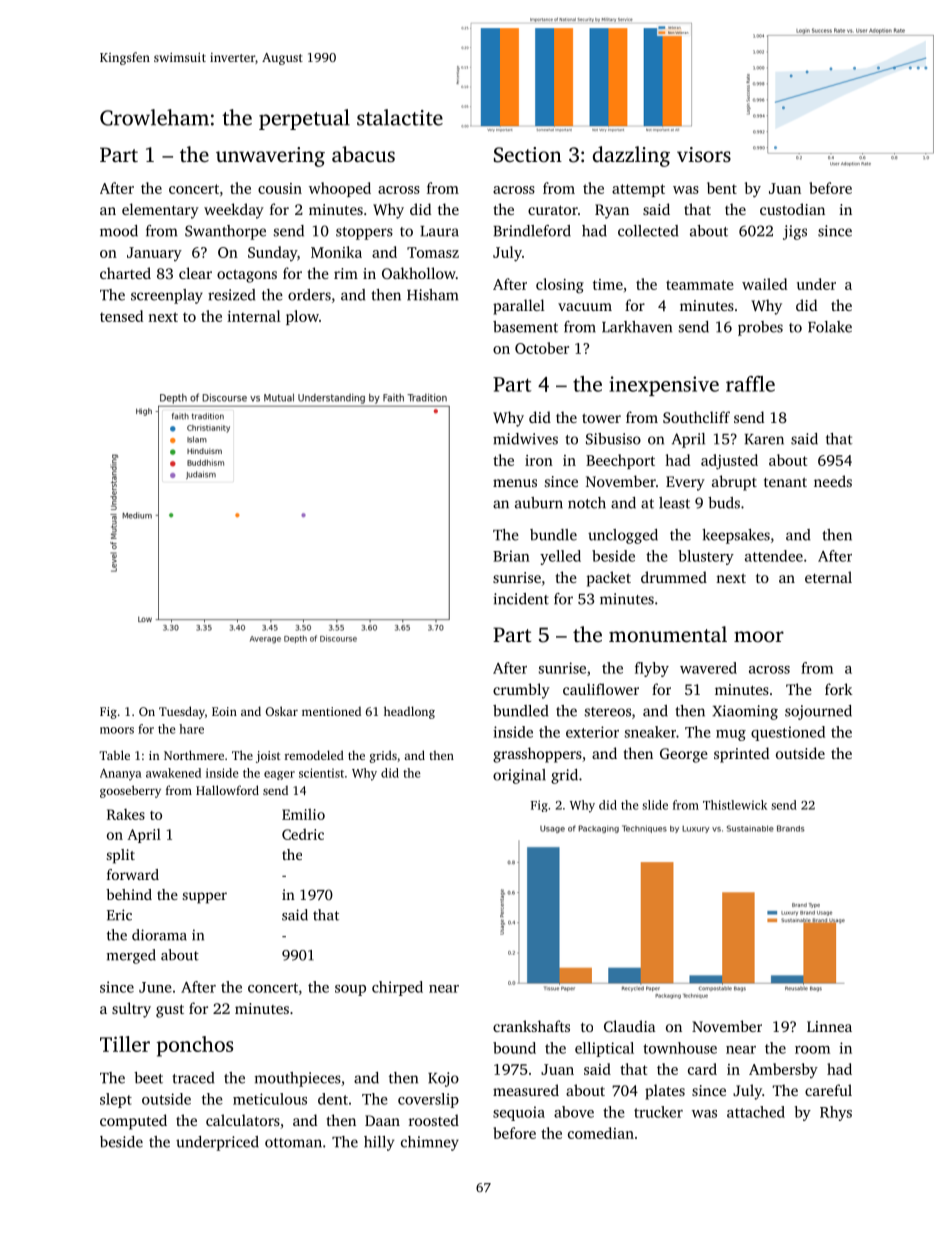  I want to click on sojourned, so click(818, 712).
